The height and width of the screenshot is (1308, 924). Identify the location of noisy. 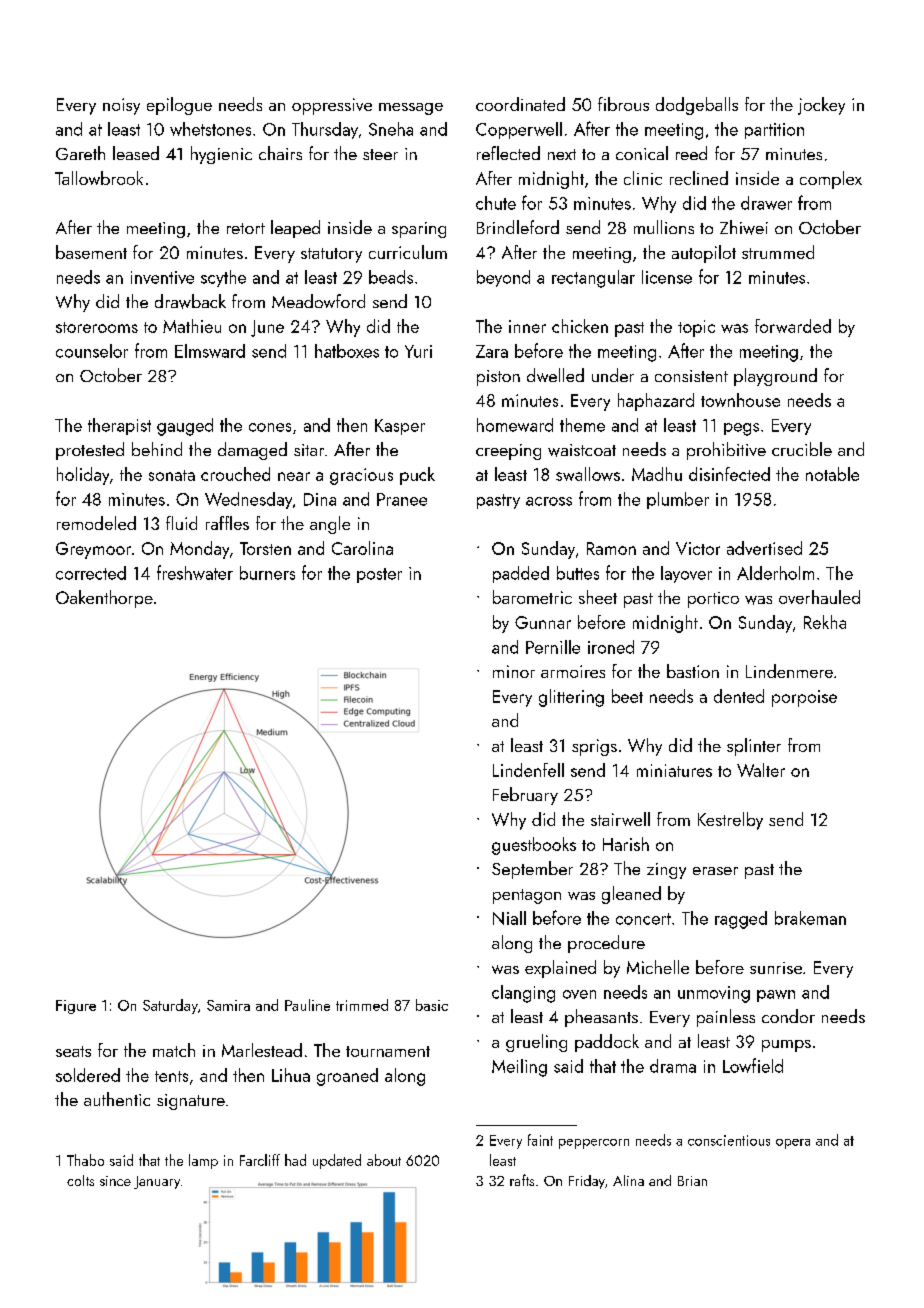
(121, 106).
